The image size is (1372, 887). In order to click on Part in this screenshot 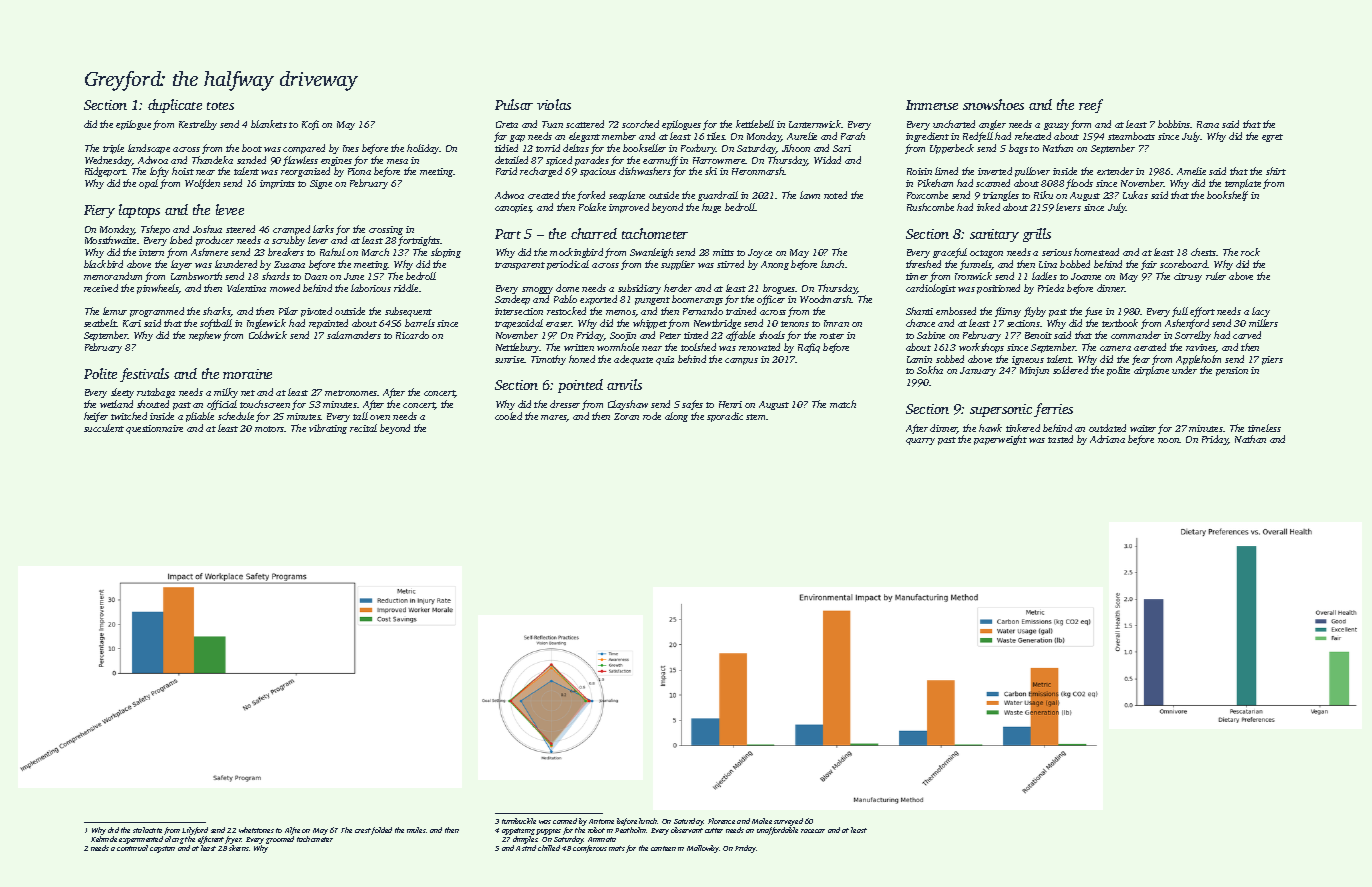, I will do `click(508, 234)`.
